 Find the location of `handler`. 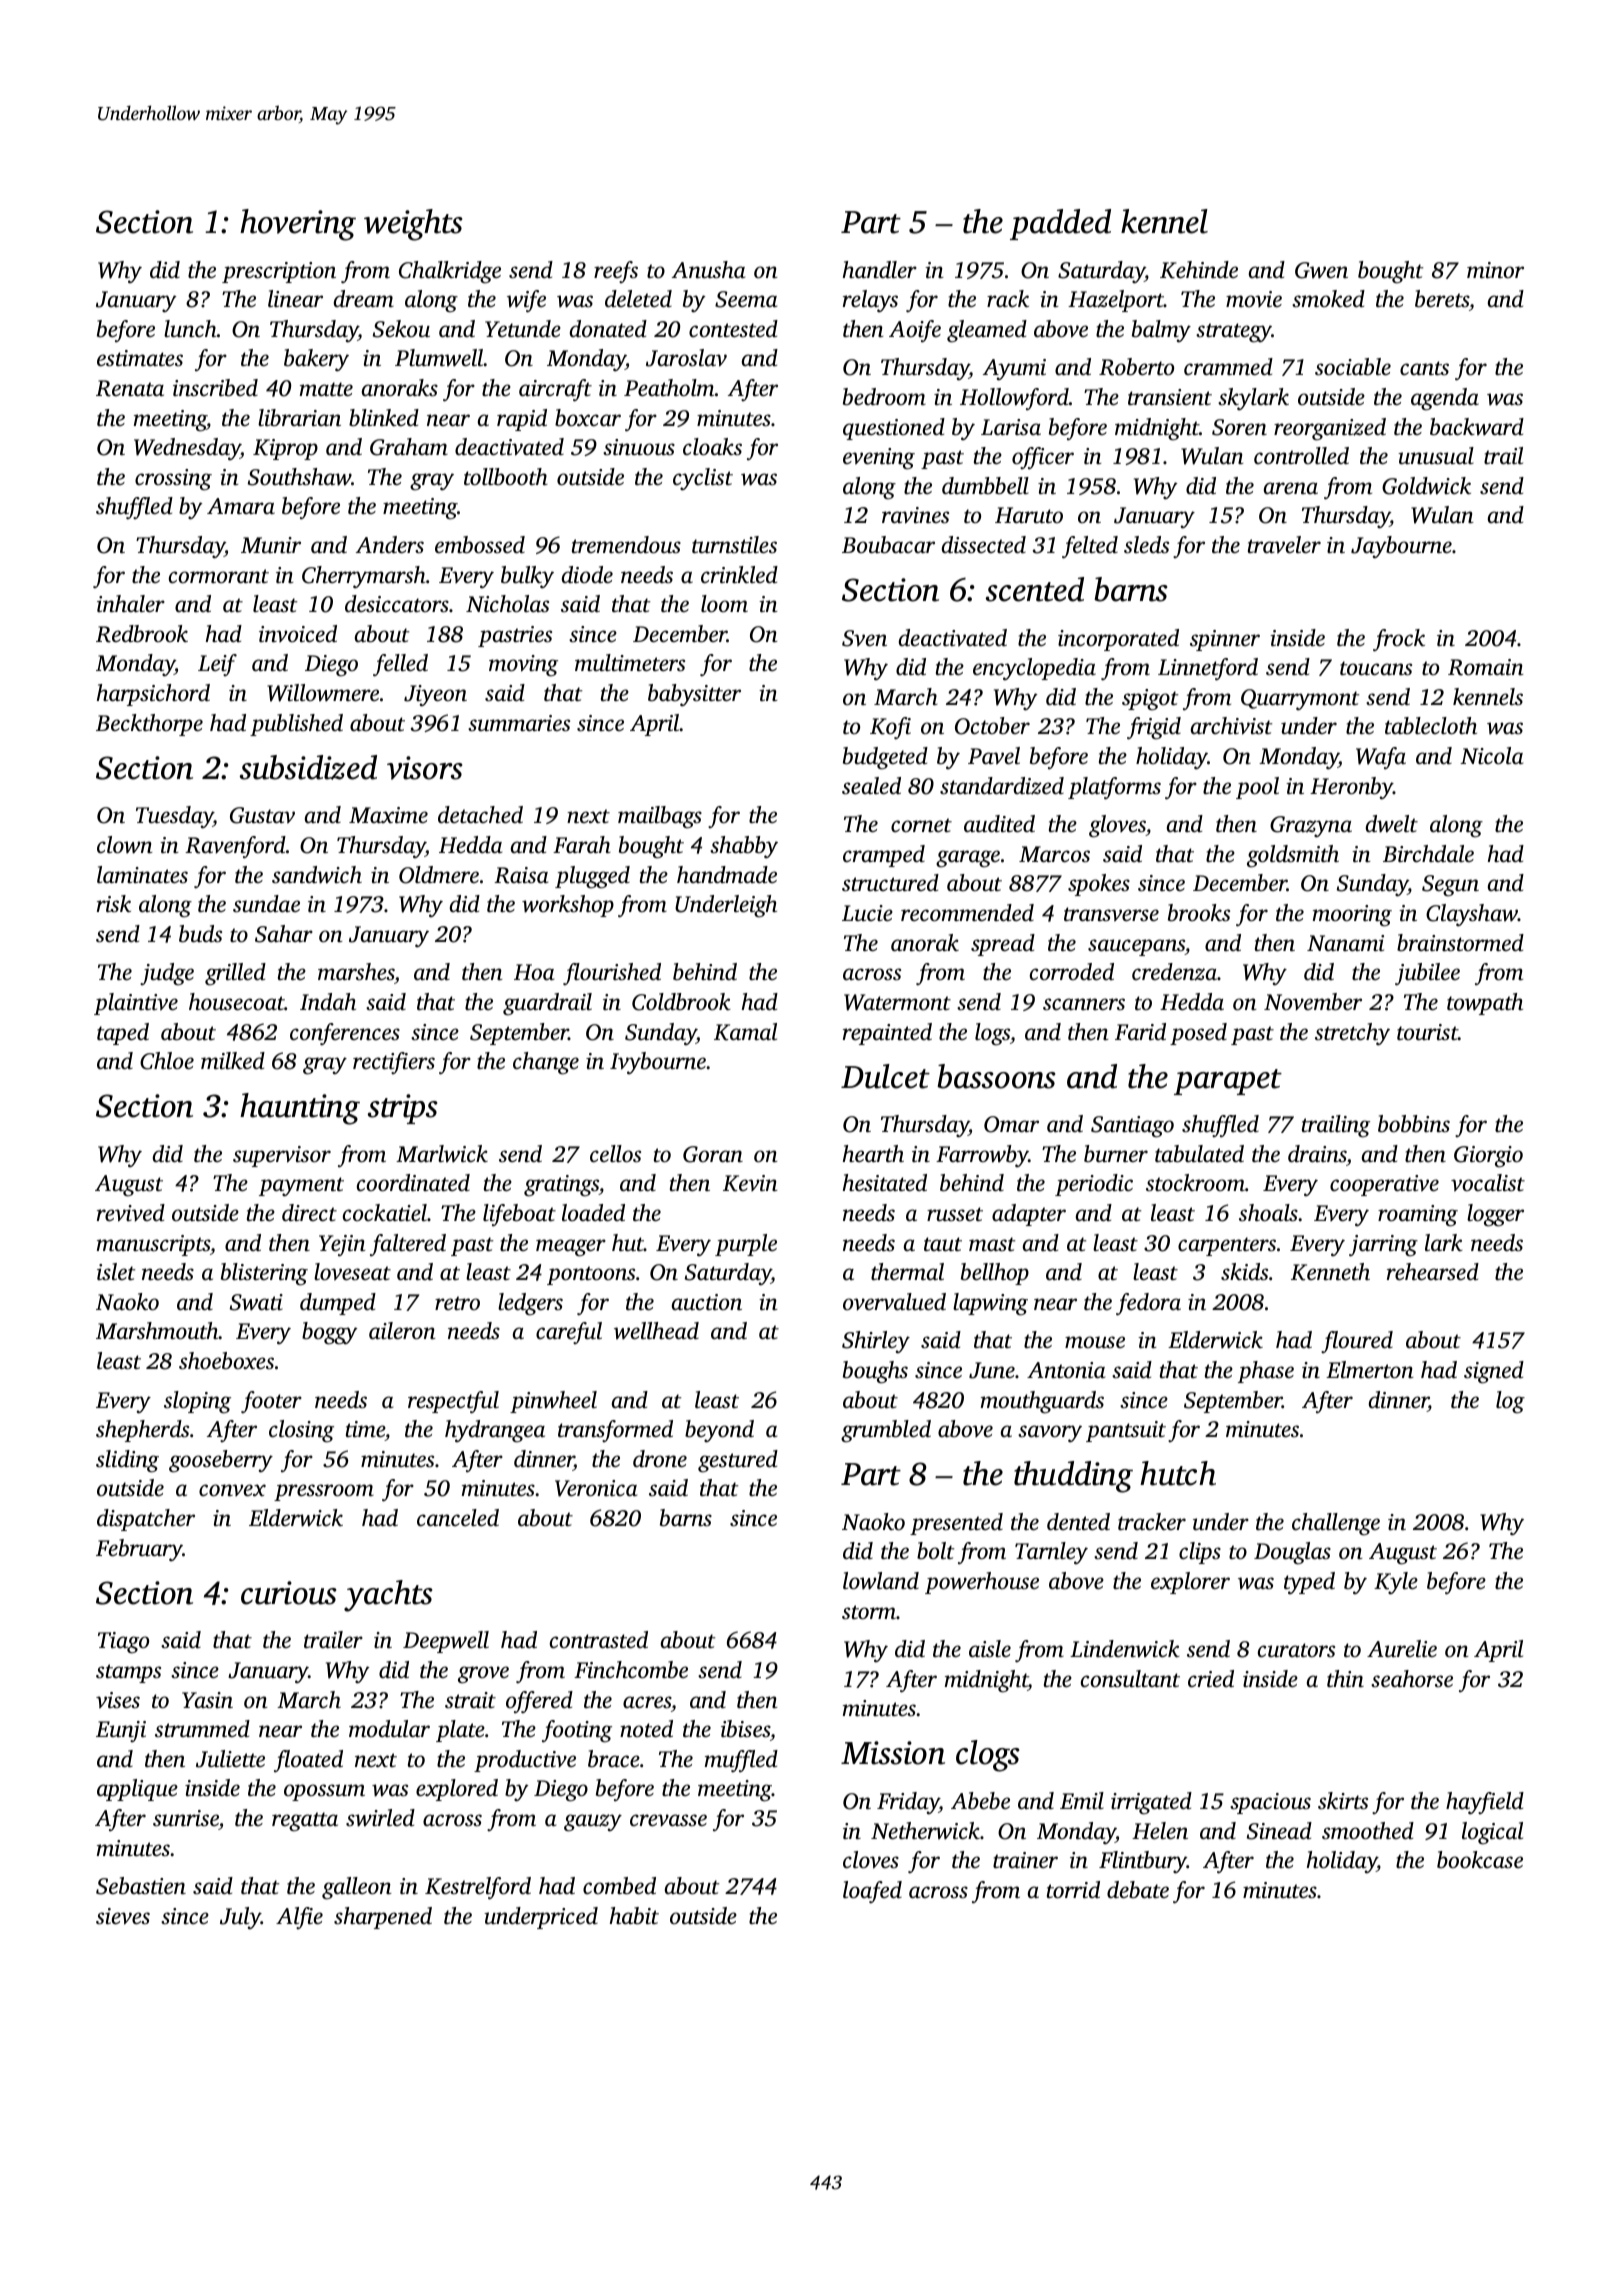

handler is located at coordinates (880, 270).
